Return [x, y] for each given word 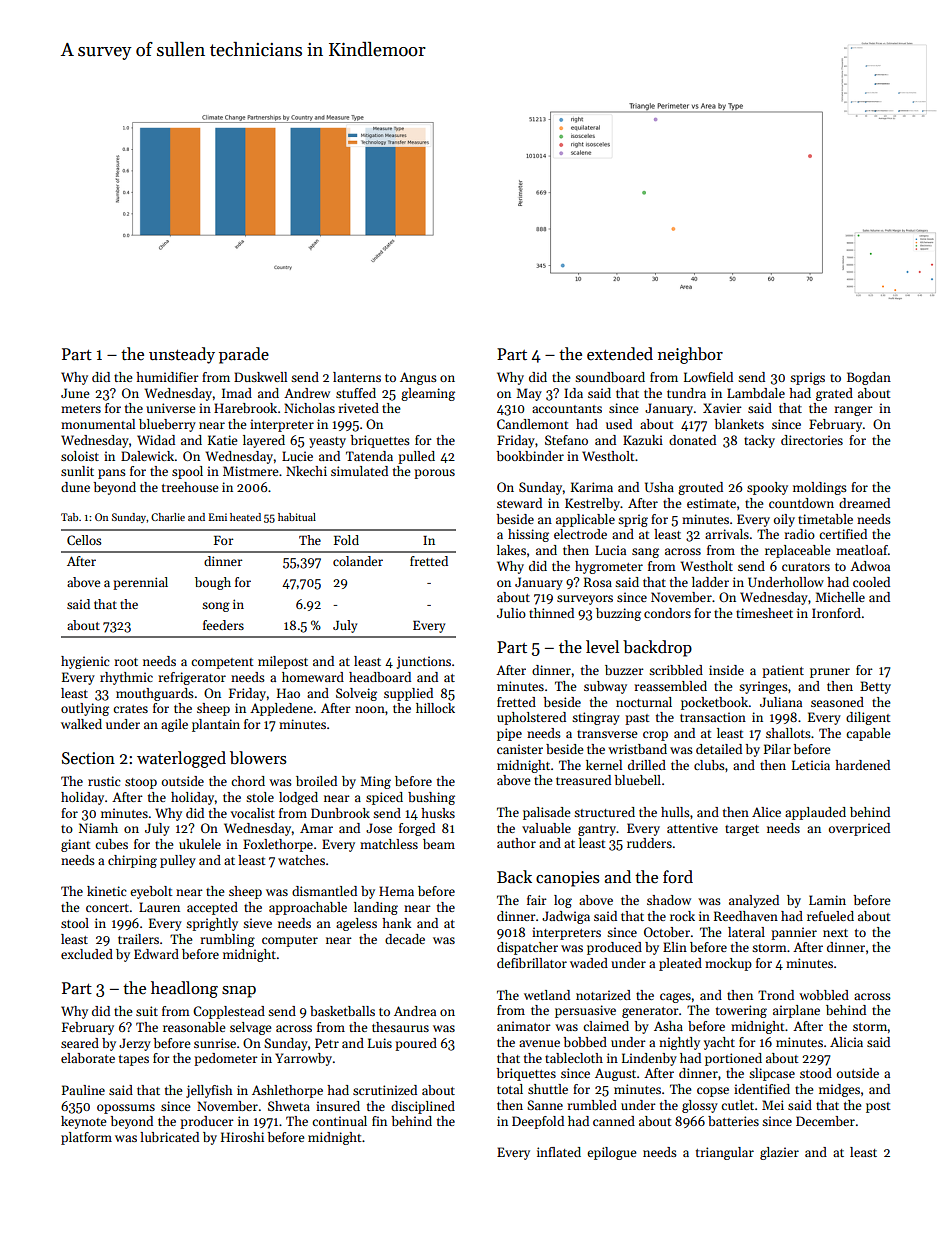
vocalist [253, 813]
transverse [607, 734]
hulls [675, 812]
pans [112, 474]
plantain [216, 725]
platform [86, 1138]
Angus [418, 378]
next [835, 933]
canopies [568, 879]
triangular [725, 1153]
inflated [559, 1152]
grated [834, 394]
